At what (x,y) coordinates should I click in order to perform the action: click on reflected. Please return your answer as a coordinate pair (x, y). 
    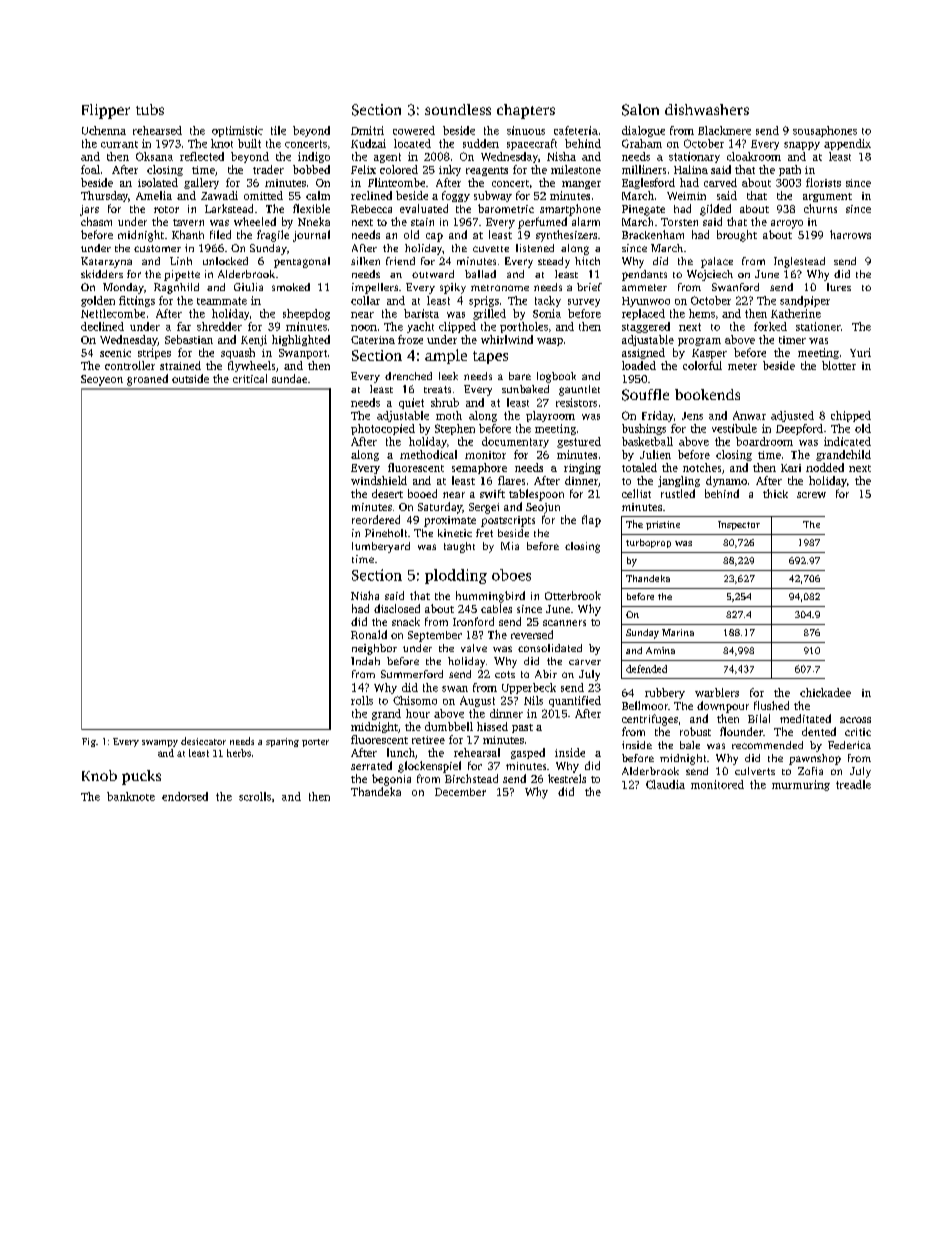
    Looking at the image, I should click on (202, 156).
